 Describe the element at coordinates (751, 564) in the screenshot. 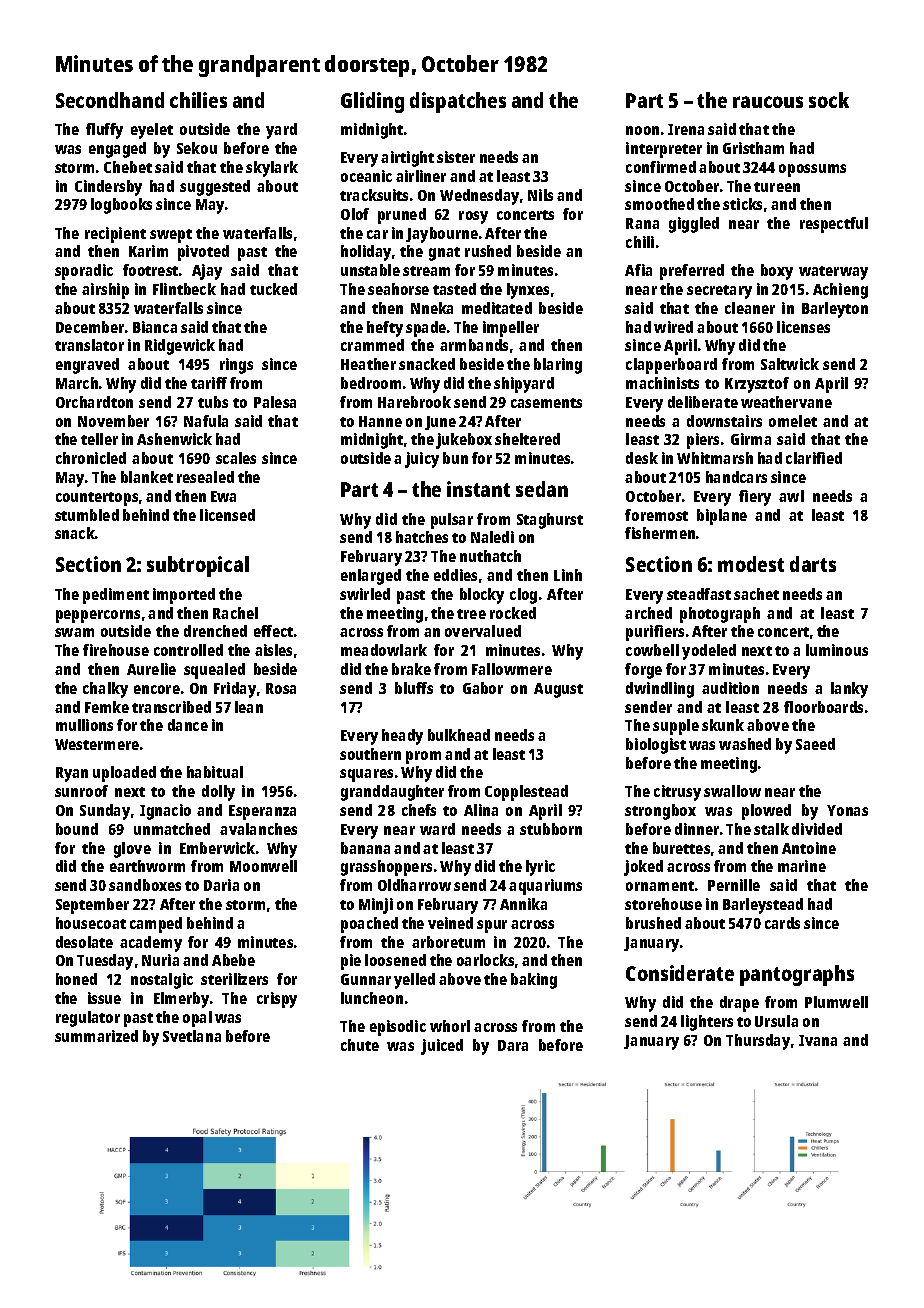

I see `modest` at that location.
